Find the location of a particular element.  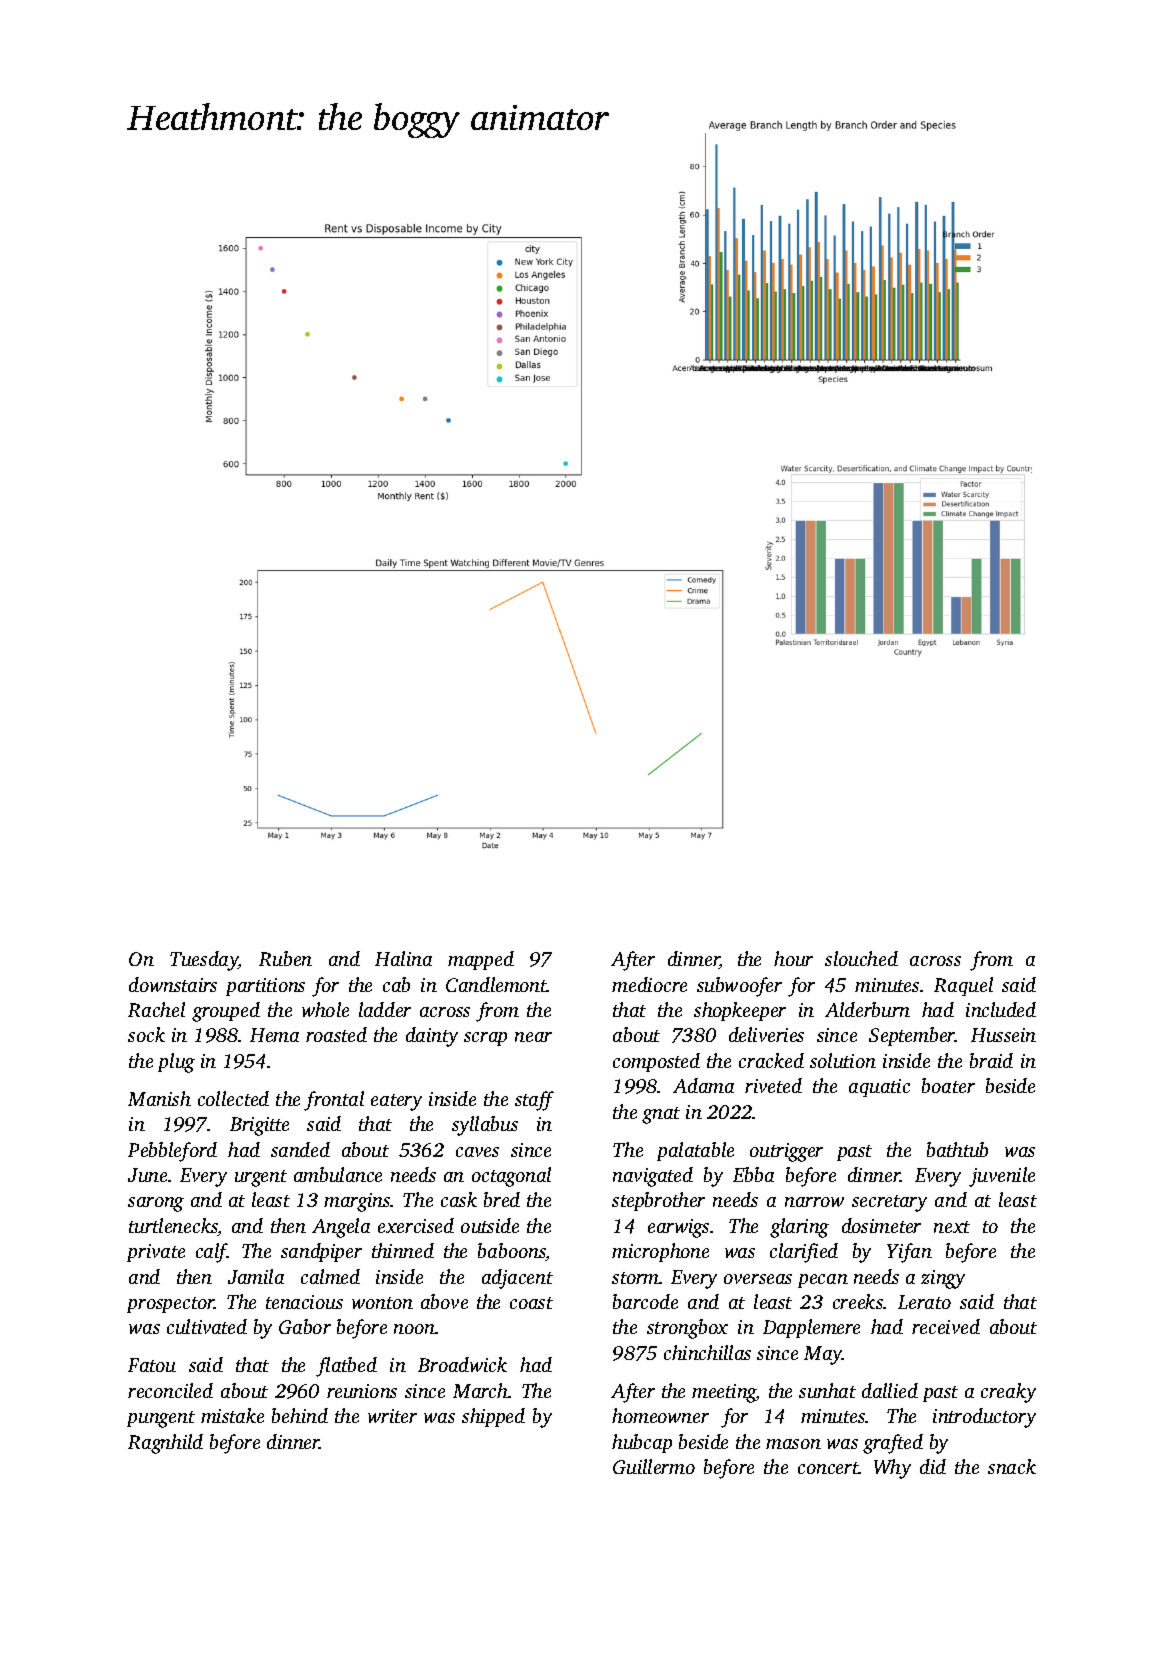

dainty is located at coordinates (432, 1037).
